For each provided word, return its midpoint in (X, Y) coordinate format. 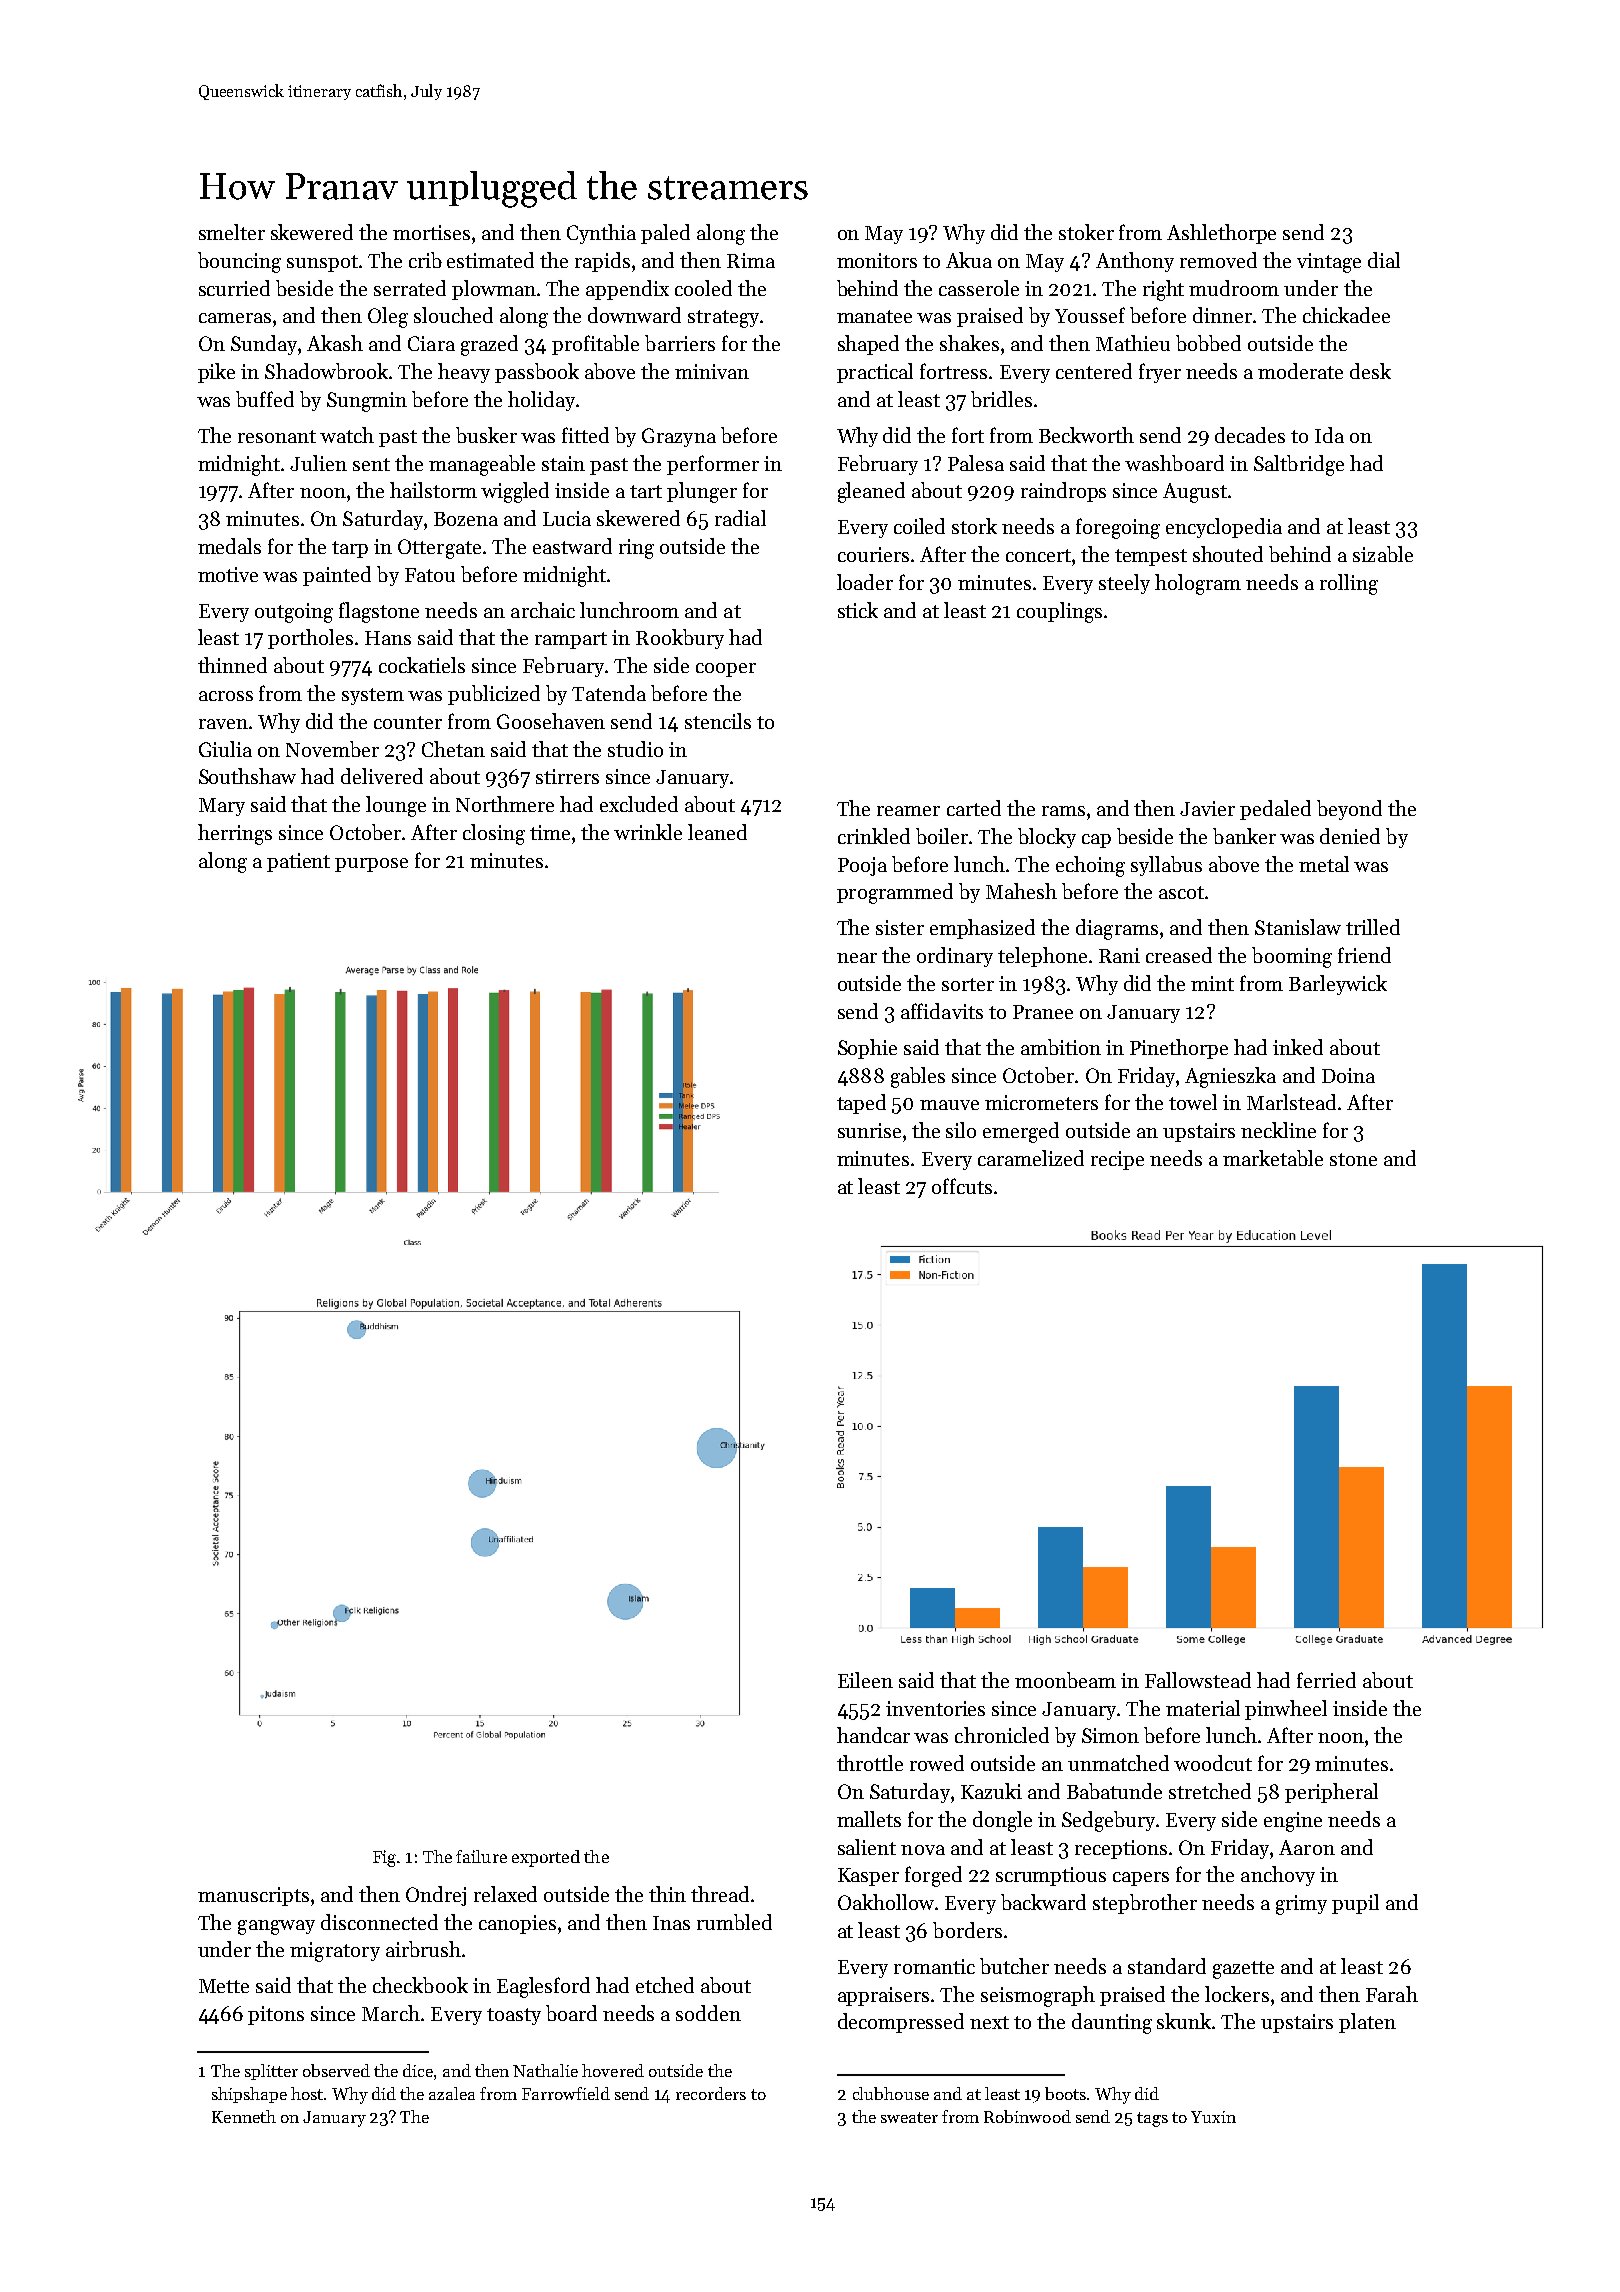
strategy (723, 319)
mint (1212, 983)
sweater (909, 2117)
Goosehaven (551, 721)
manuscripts (253, 1896)
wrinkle (648, 832)
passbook (537, 373)
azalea (452, 2093)
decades (1250, 435)
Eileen (865, 1680)
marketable (1273, 1158)
